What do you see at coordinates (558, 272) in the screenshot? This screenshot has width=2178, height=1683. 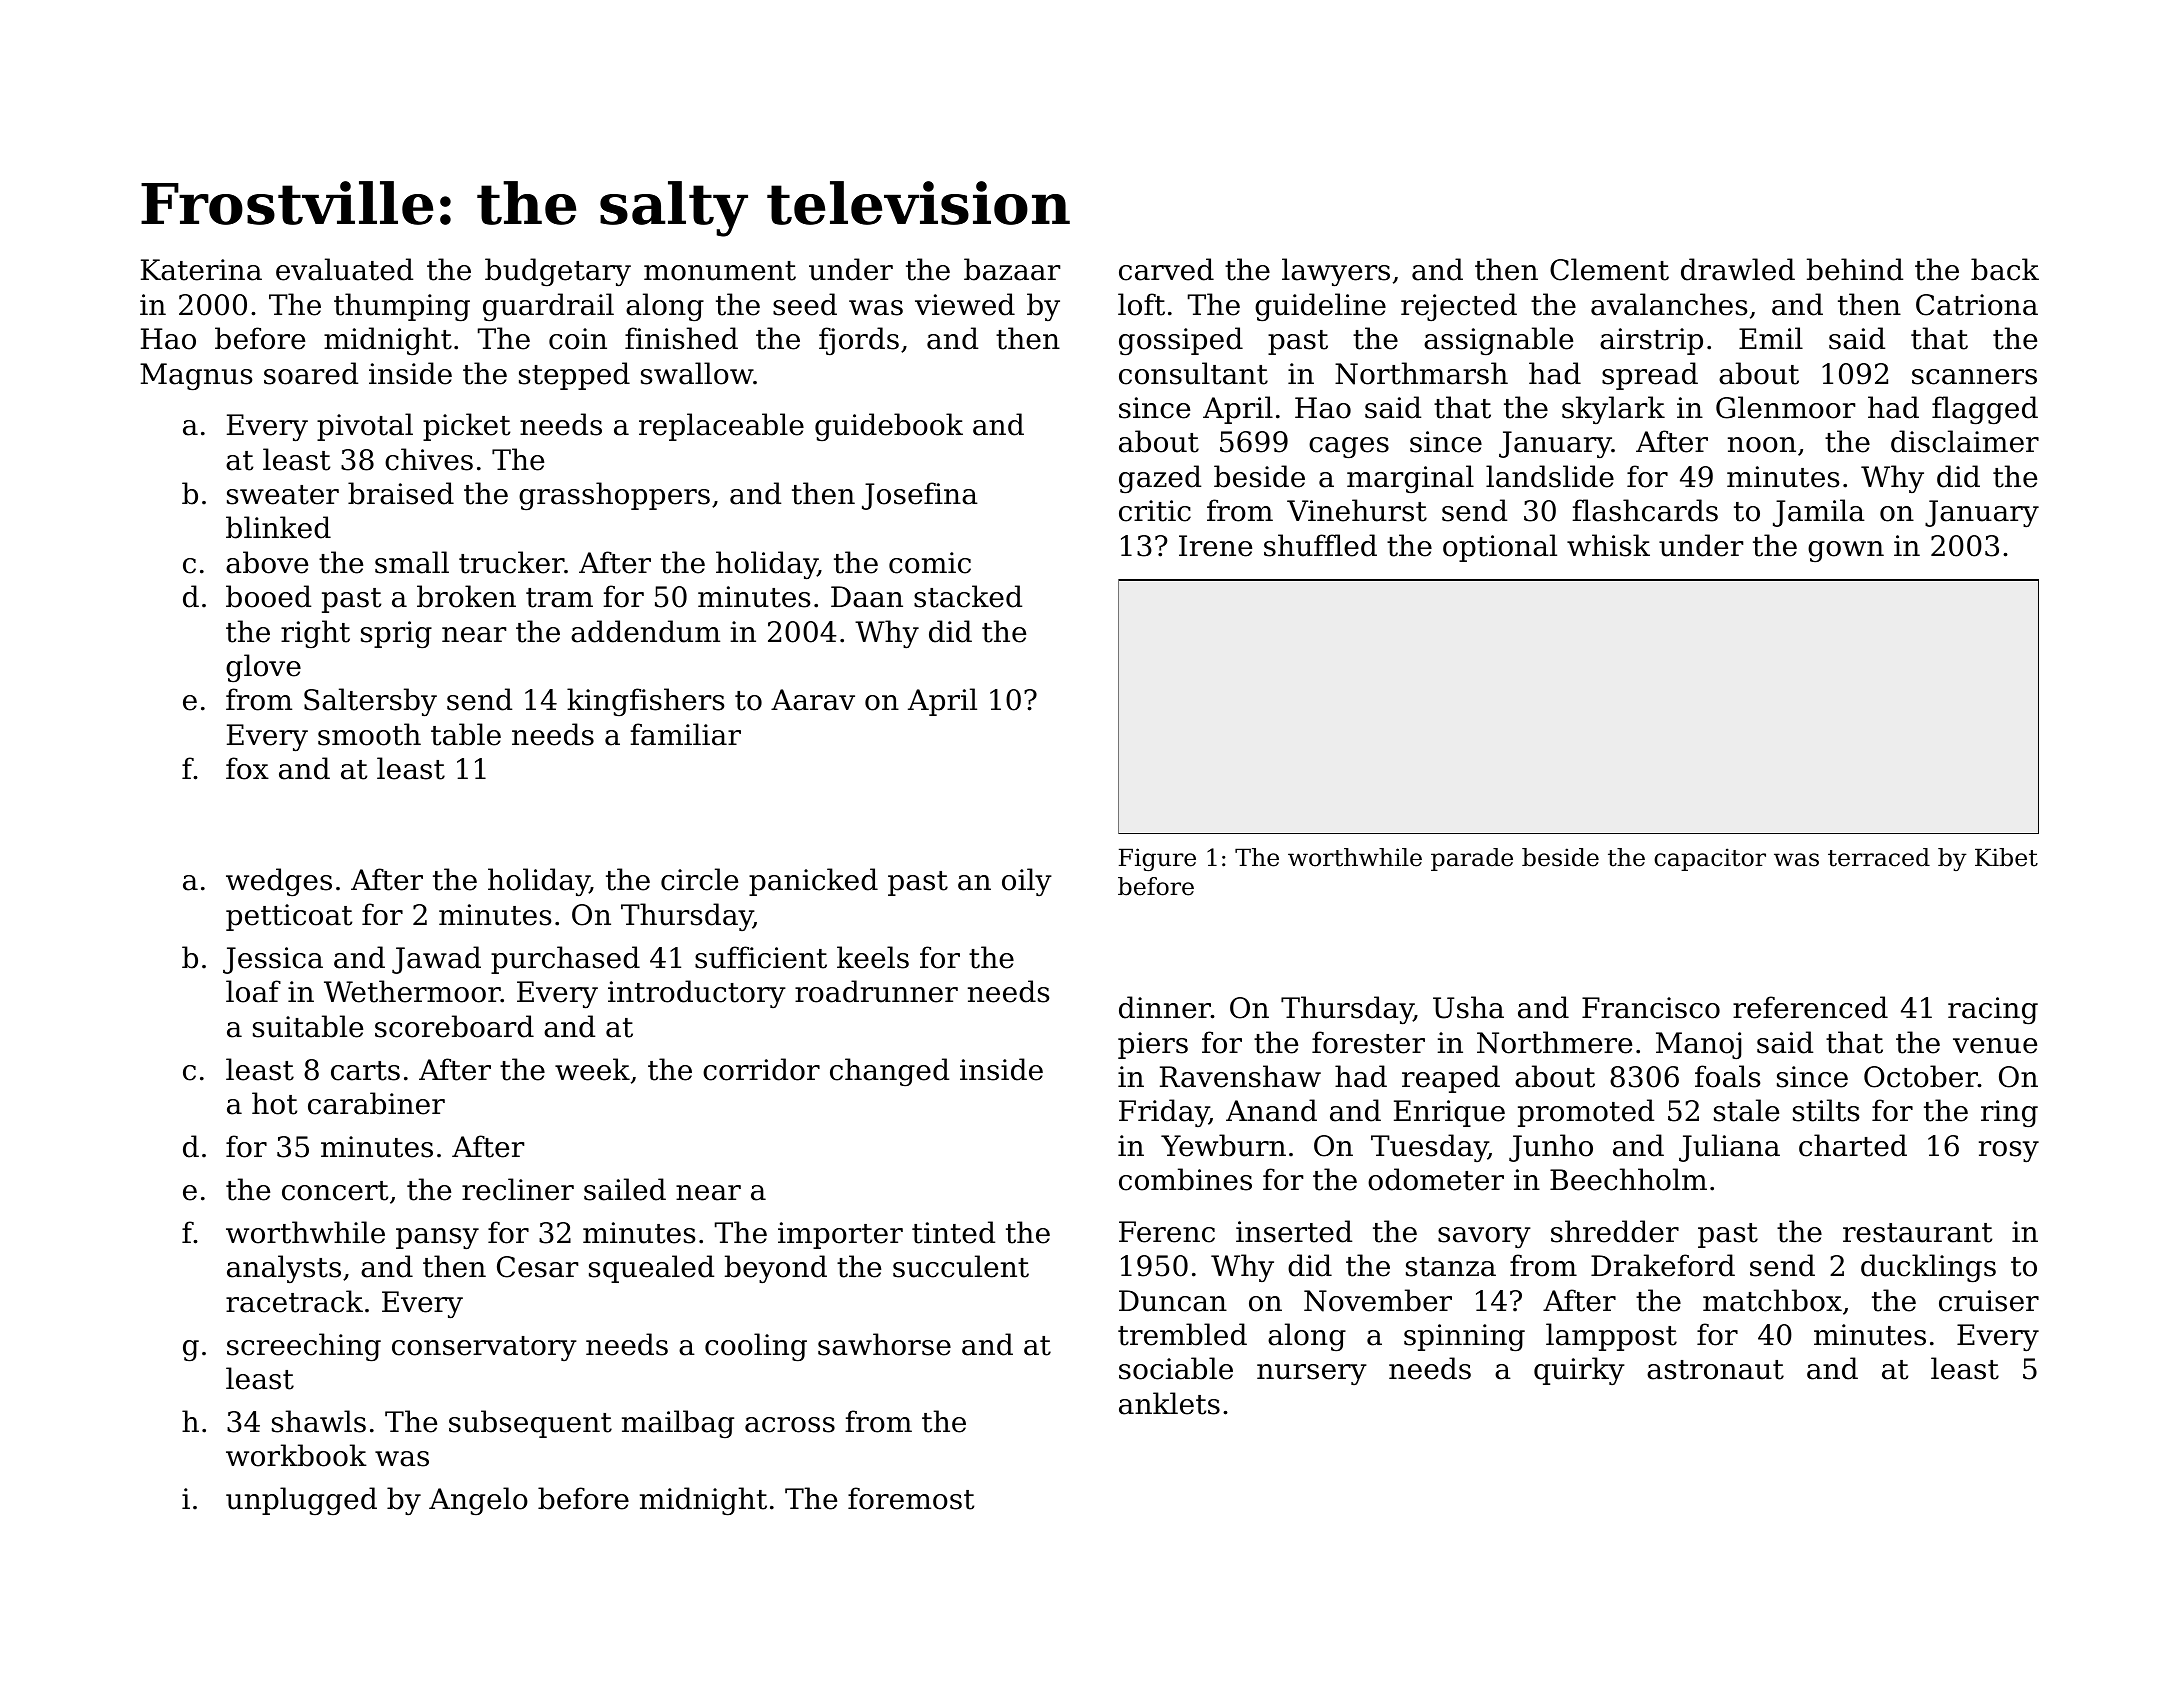 I see `budgetary` at bounding box center [558, 272].
